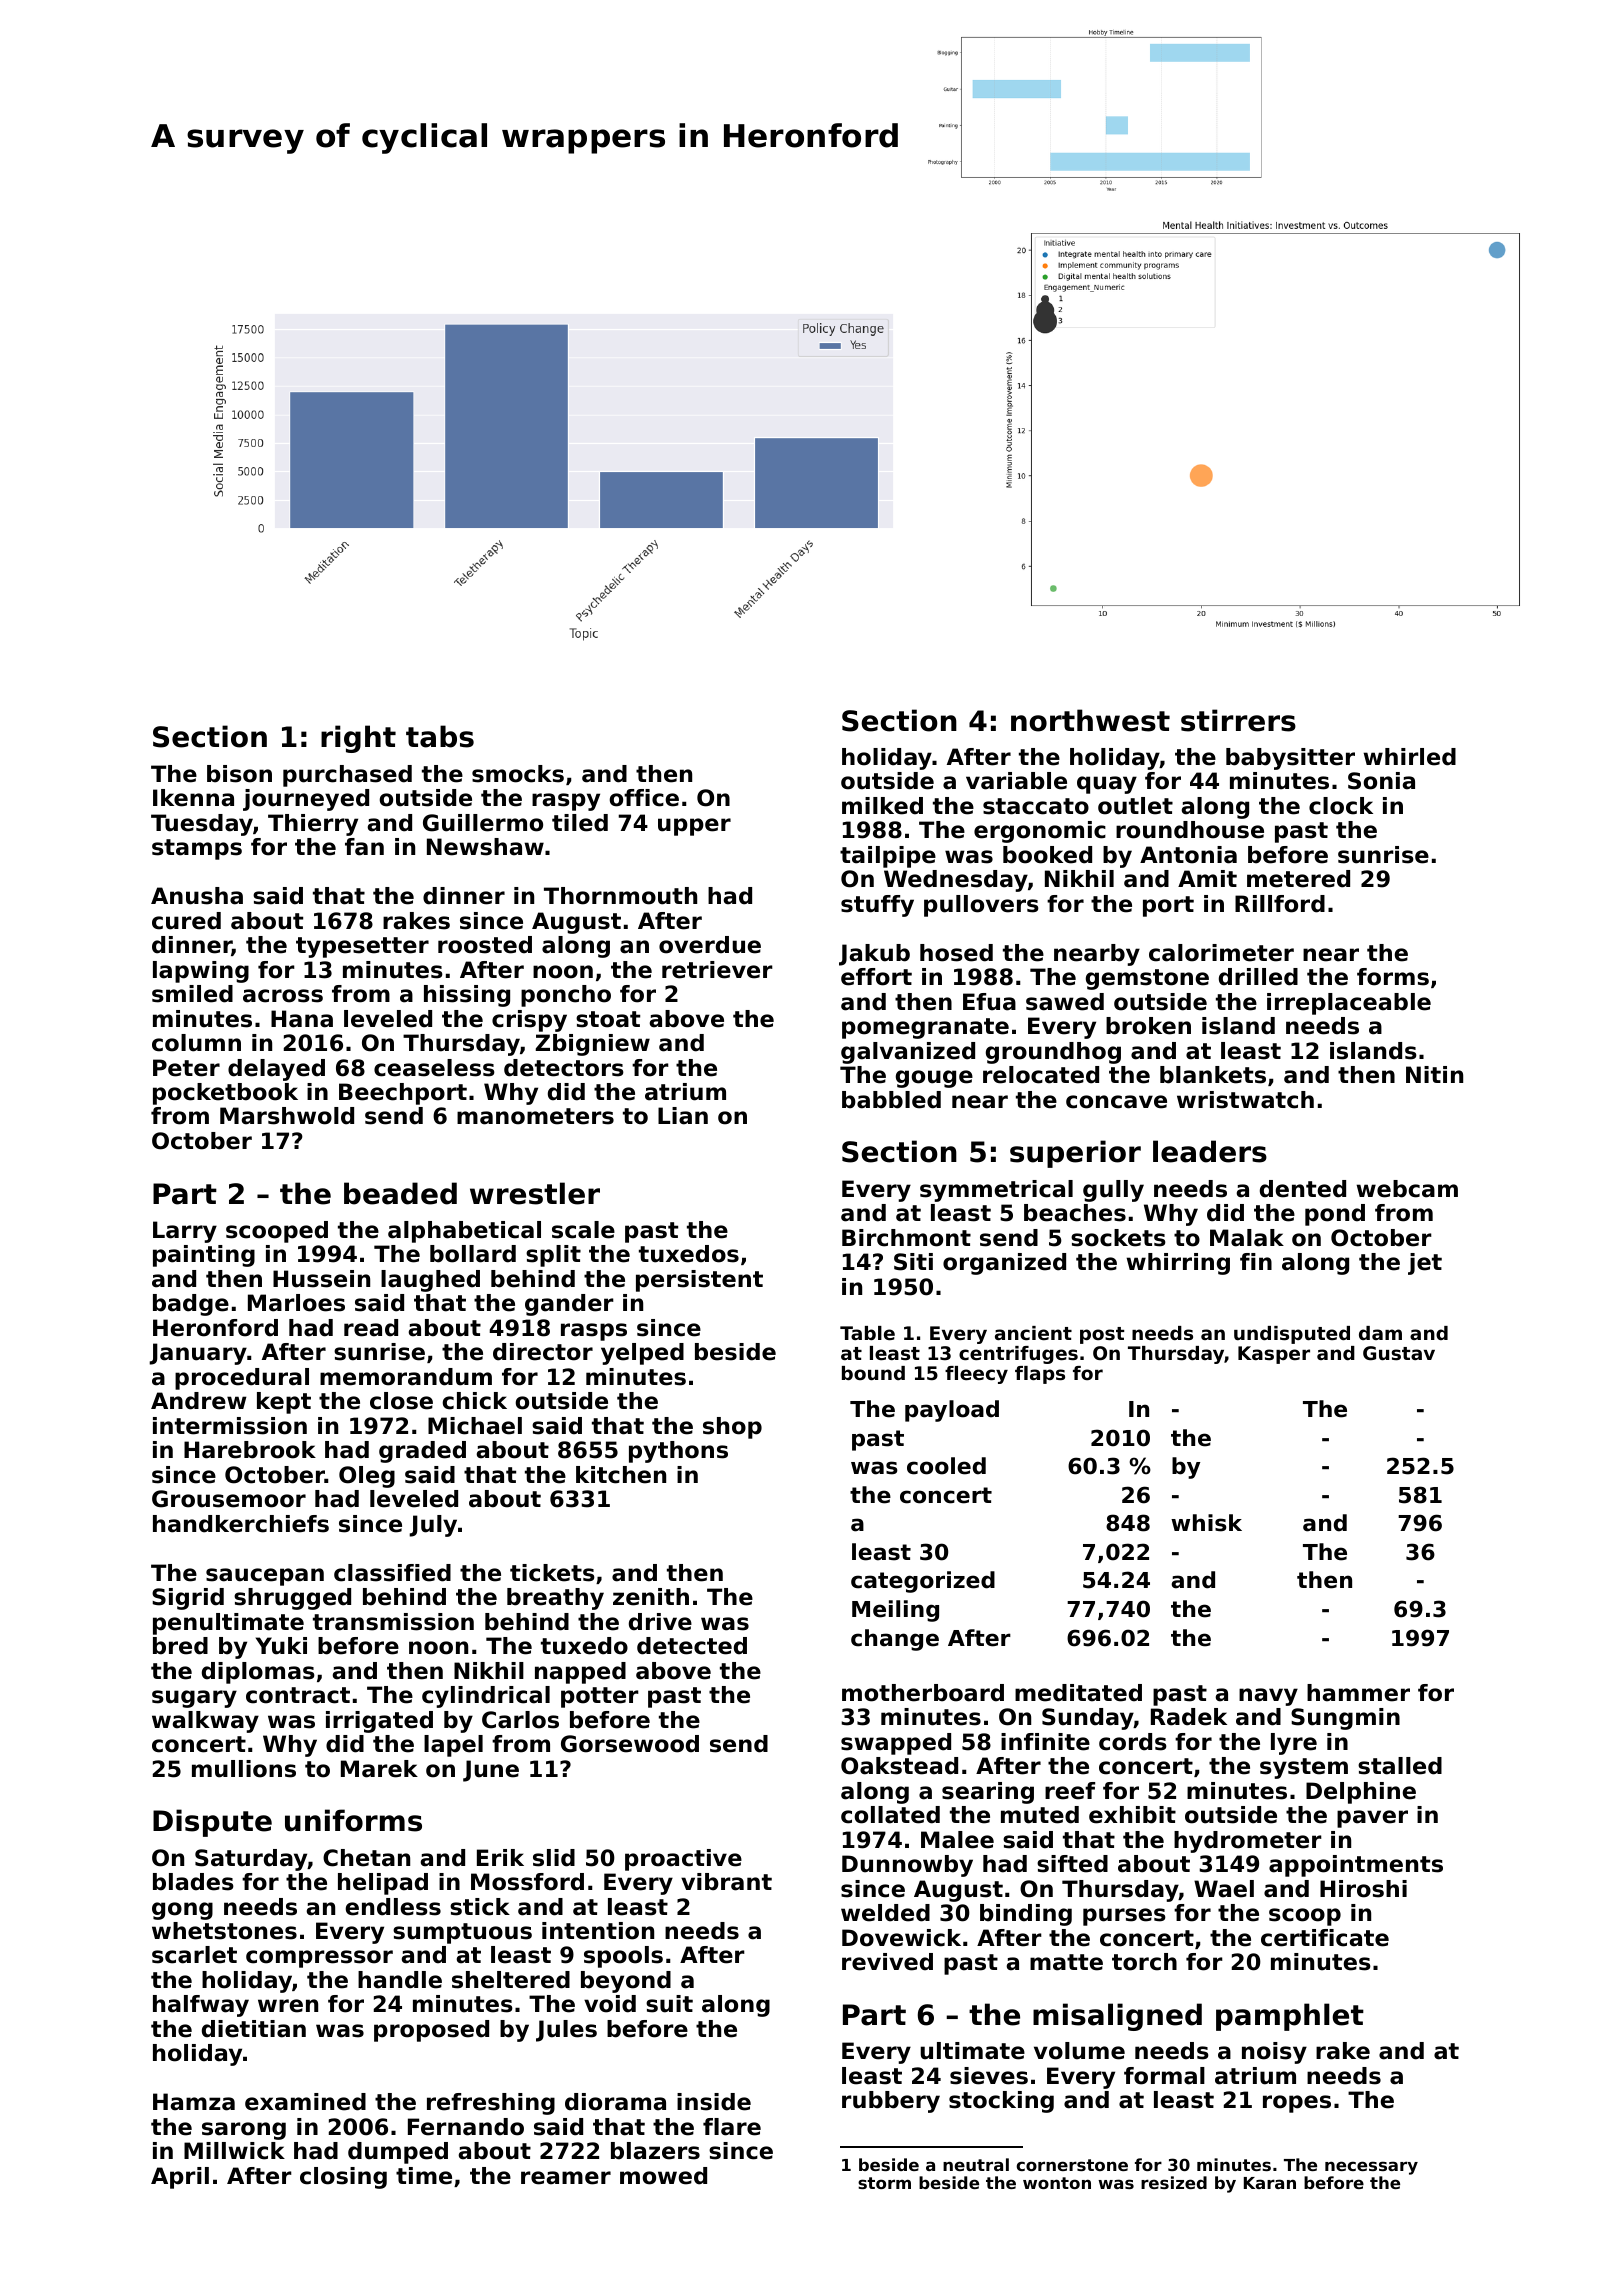  What do you see at coordinates (1290, 2017) in the screenshot?
I see `pamphlet` at bounding box center [1290, 2017].
